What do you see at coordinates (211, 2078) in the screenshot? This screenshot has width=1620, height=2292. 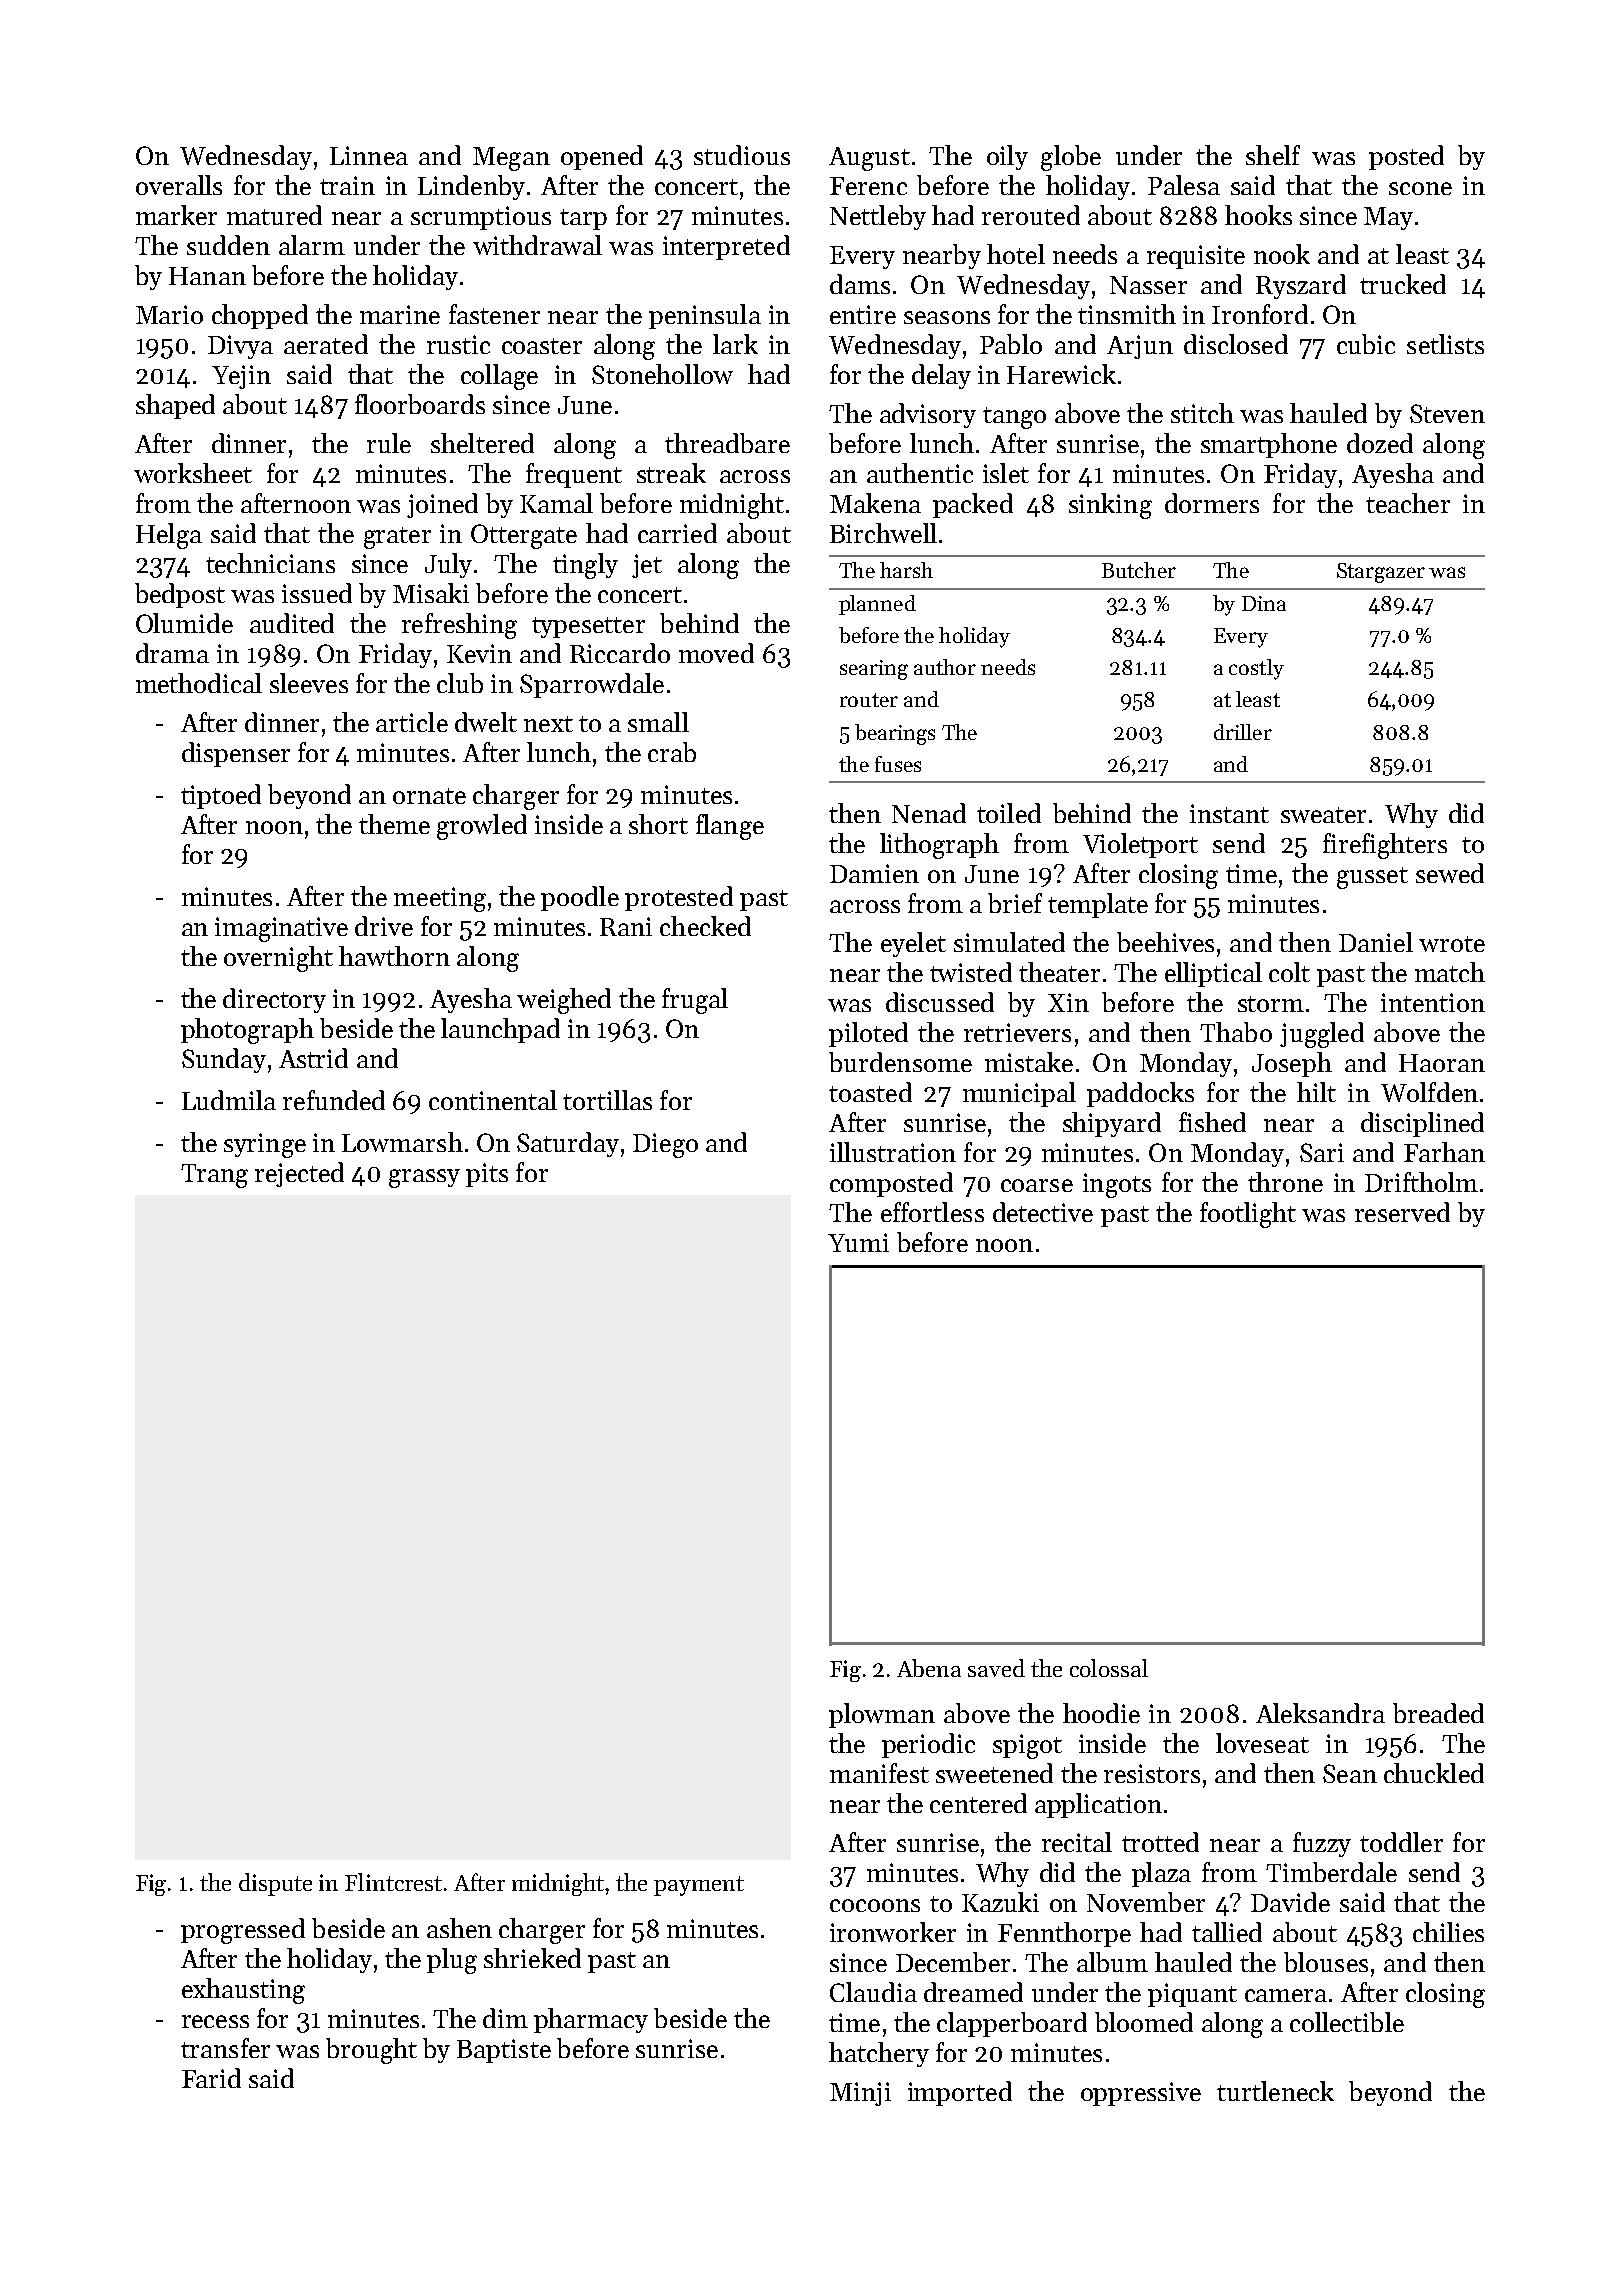 I see `Farid` at bounding box center [211, 2078].
